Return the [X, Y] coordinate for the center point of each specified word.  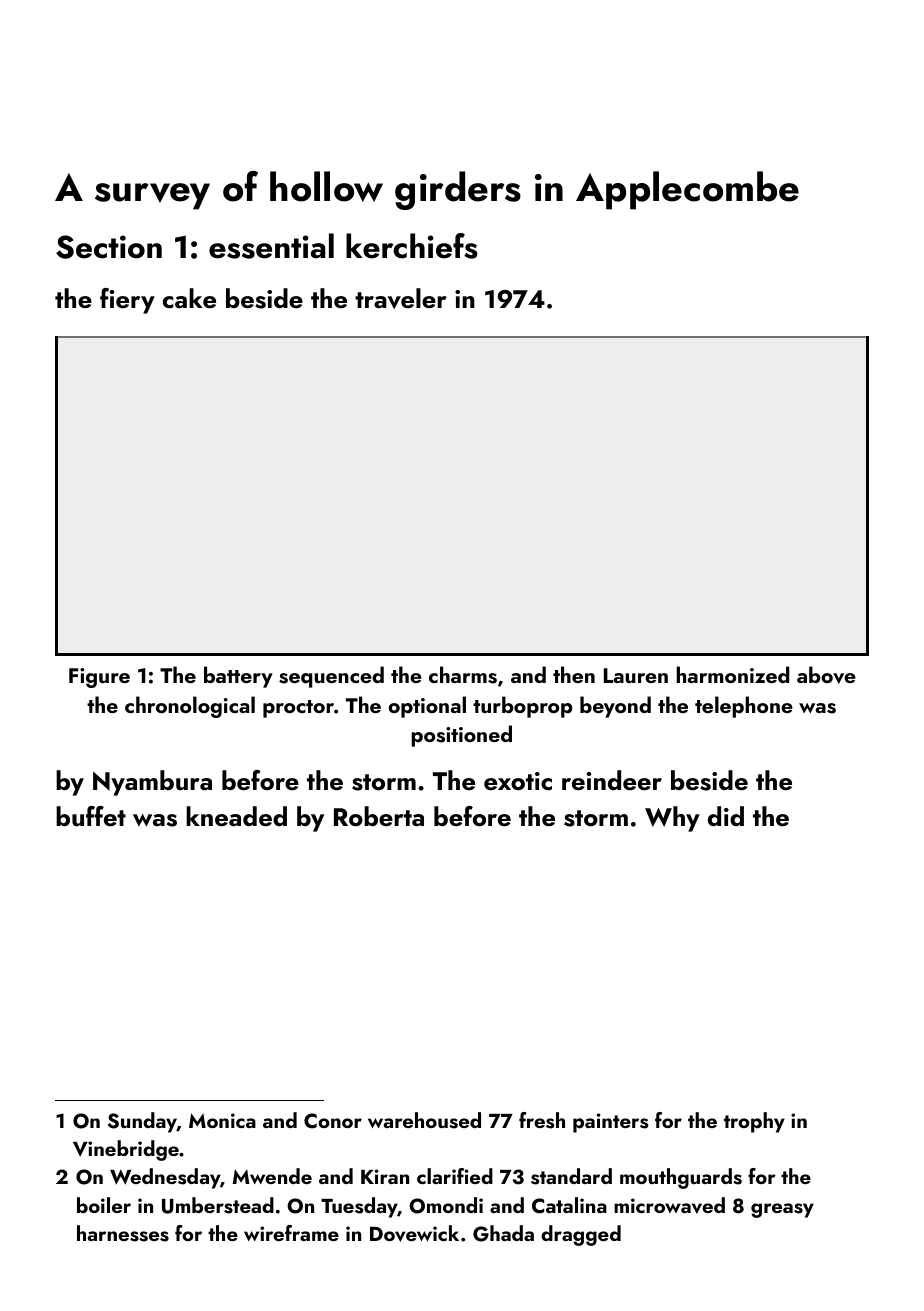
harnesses [123, 1233]
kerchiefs [412, 246]
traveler [401, 298]
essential [271, 246]
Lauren [636, 675]
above [826, 675]
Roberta [379, 816]
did [726, 816]
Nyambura [152, 783]
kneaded [236, 816]
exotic [518, 781]
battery [238, 677]
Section [109, 247]
